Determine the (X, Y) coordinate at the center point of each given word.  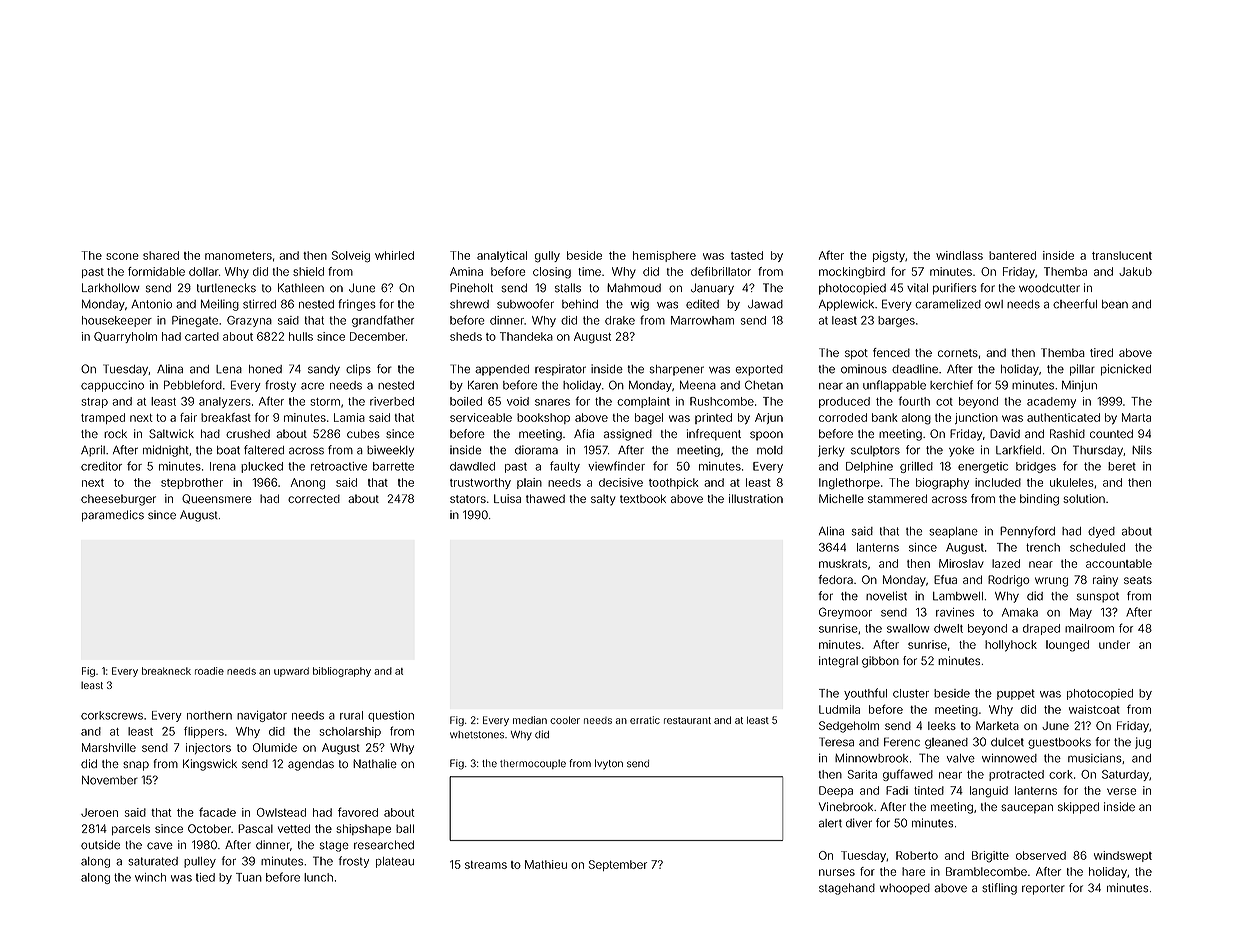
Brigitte (990, 856)
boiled (466, 401)
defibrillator (721, 271)
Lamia (349, 417)
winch (150, 877)
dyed (1101, 532)
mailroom (1089, 628)
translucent (1122, 255)
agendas (311, 765)
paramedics (113, 516)
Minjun (1079, 386)
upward (291, 672)
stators (468, 499)
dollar (204, 271)
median (530, 720)
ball (405, 828)
